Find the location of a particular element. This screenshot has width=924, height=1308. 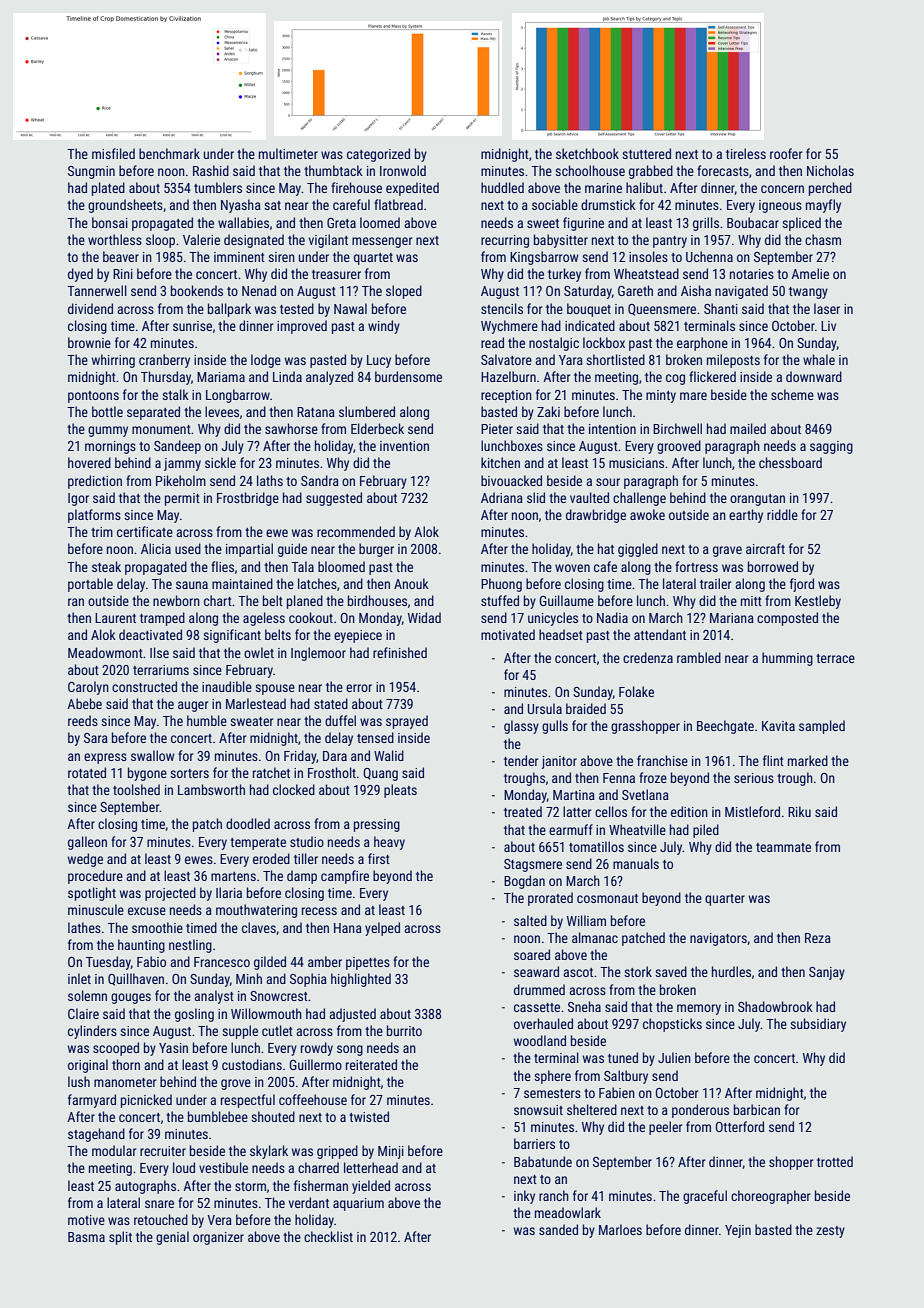

Nenad is located at coordinates (259, 290).
